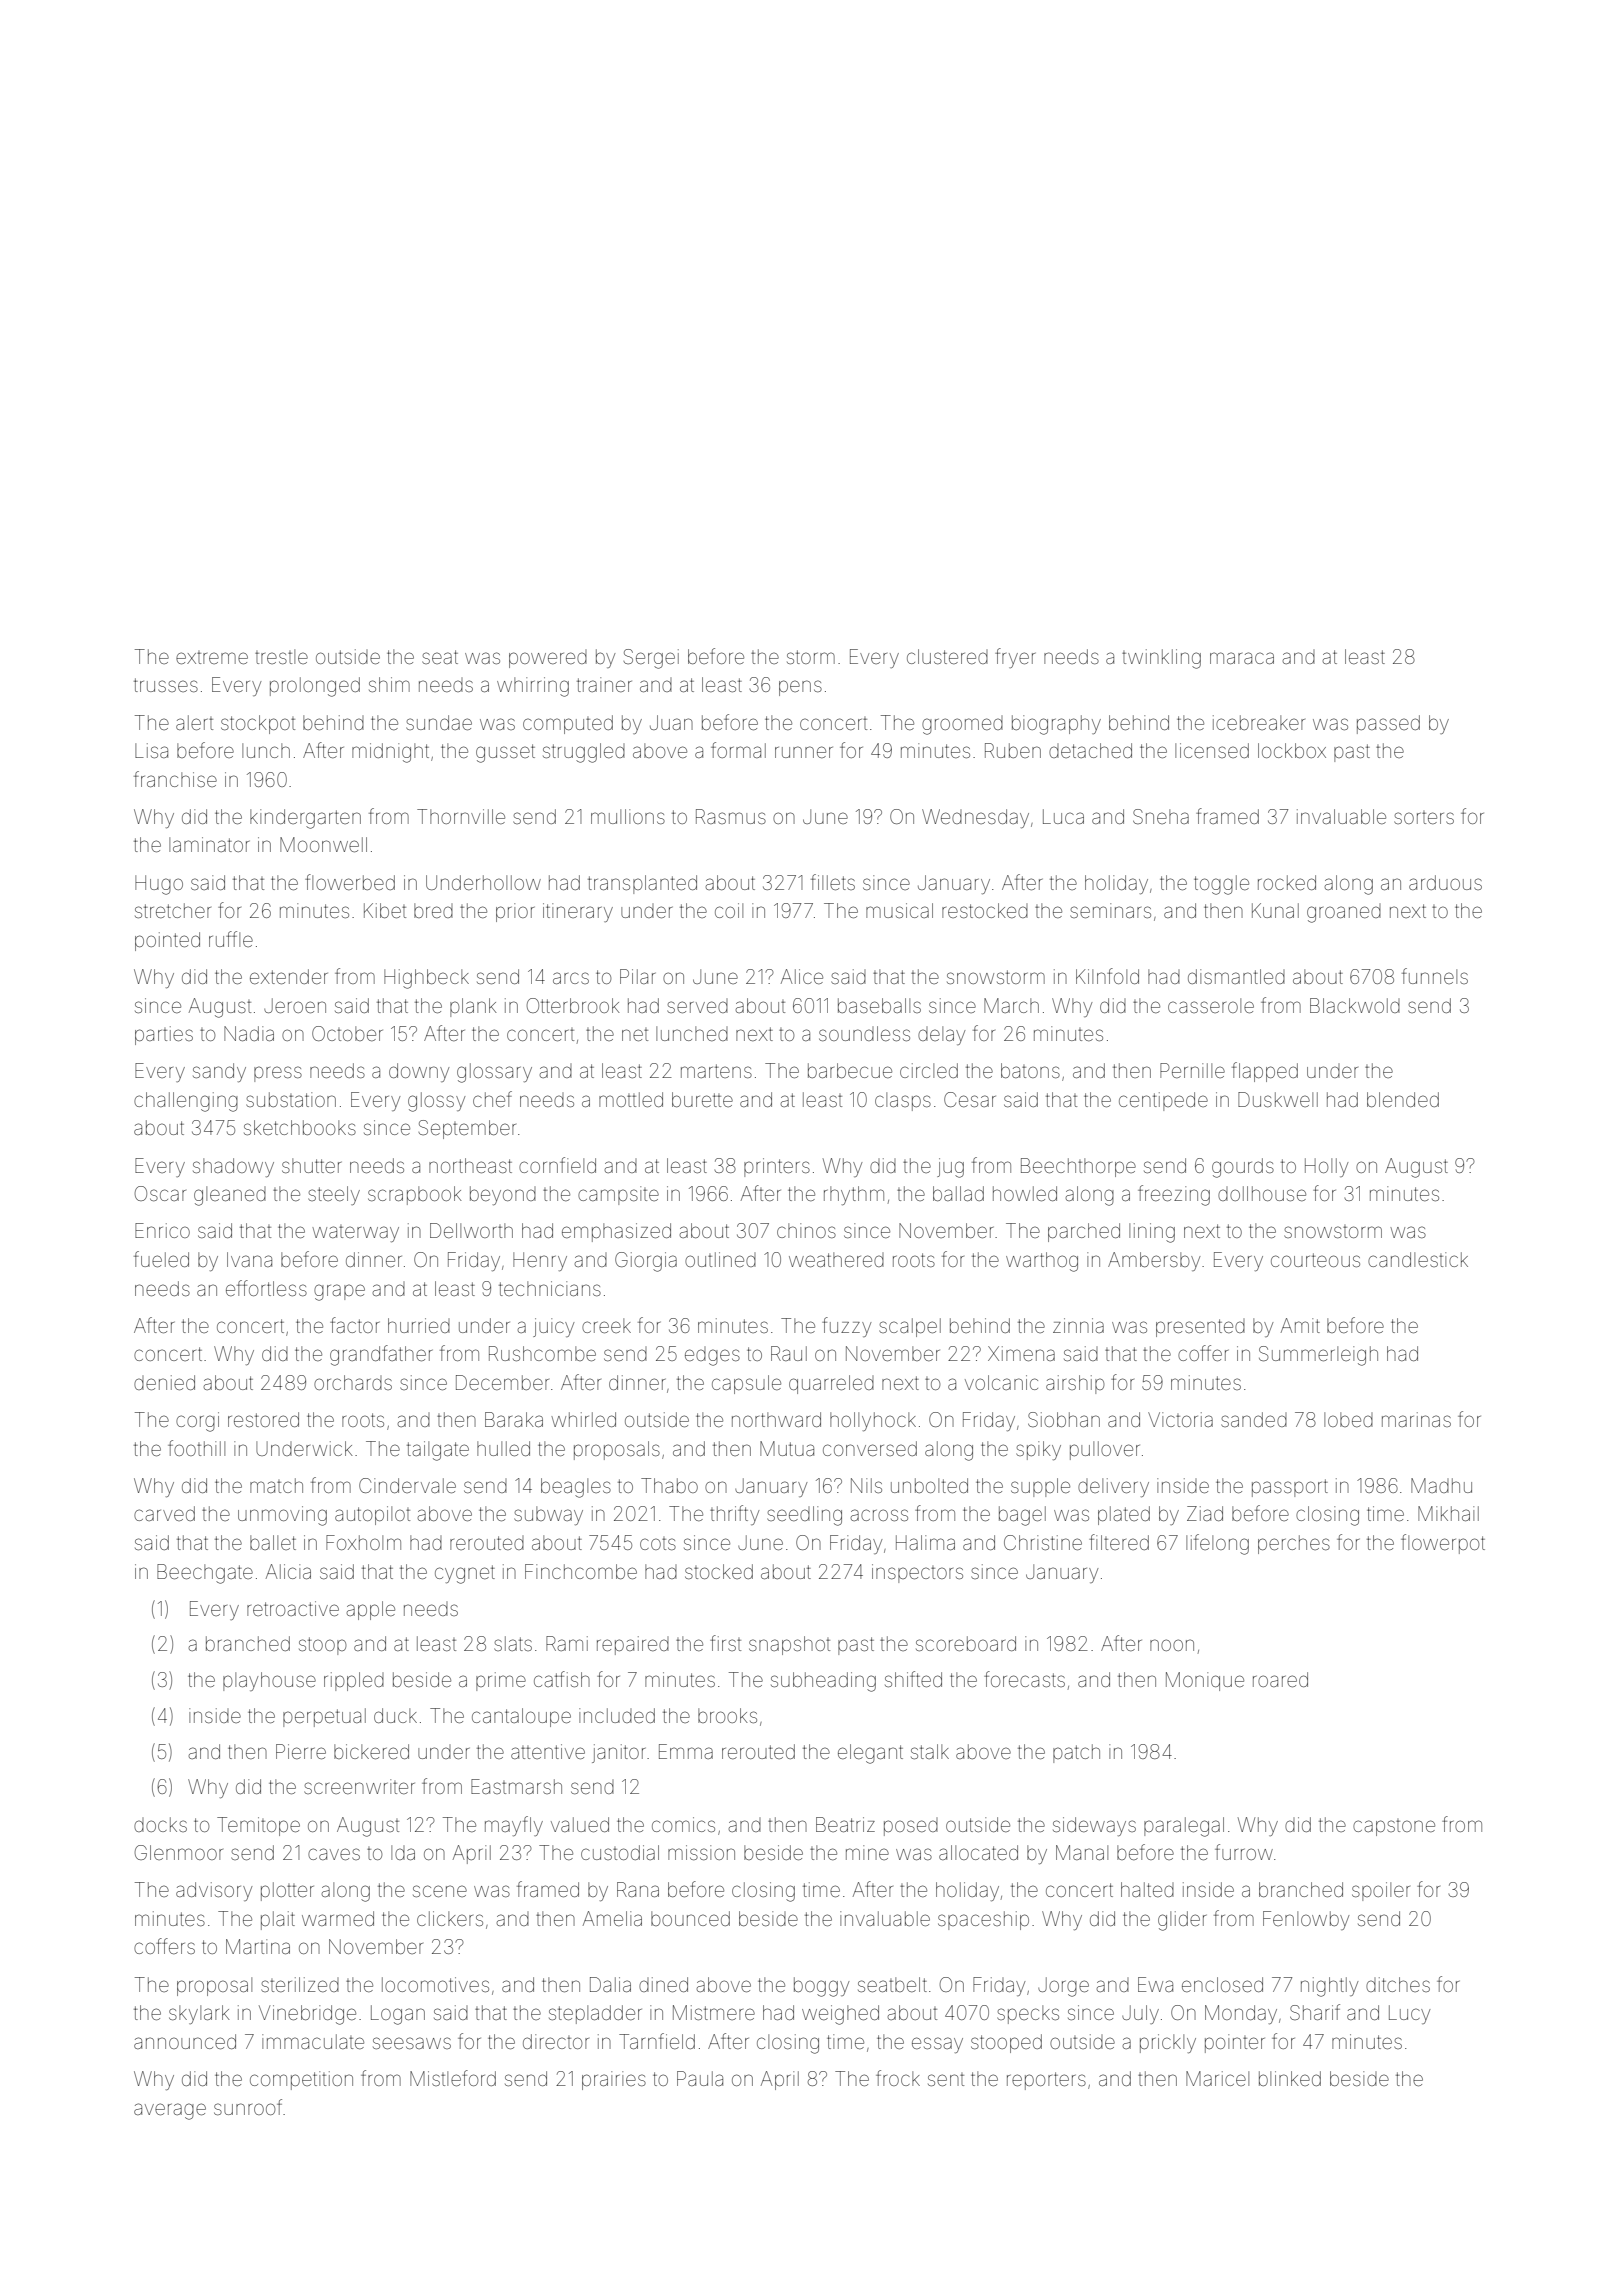 This screenshot has width=1620, height=2292. I want to click on capstone, so click(1394, 1827).
